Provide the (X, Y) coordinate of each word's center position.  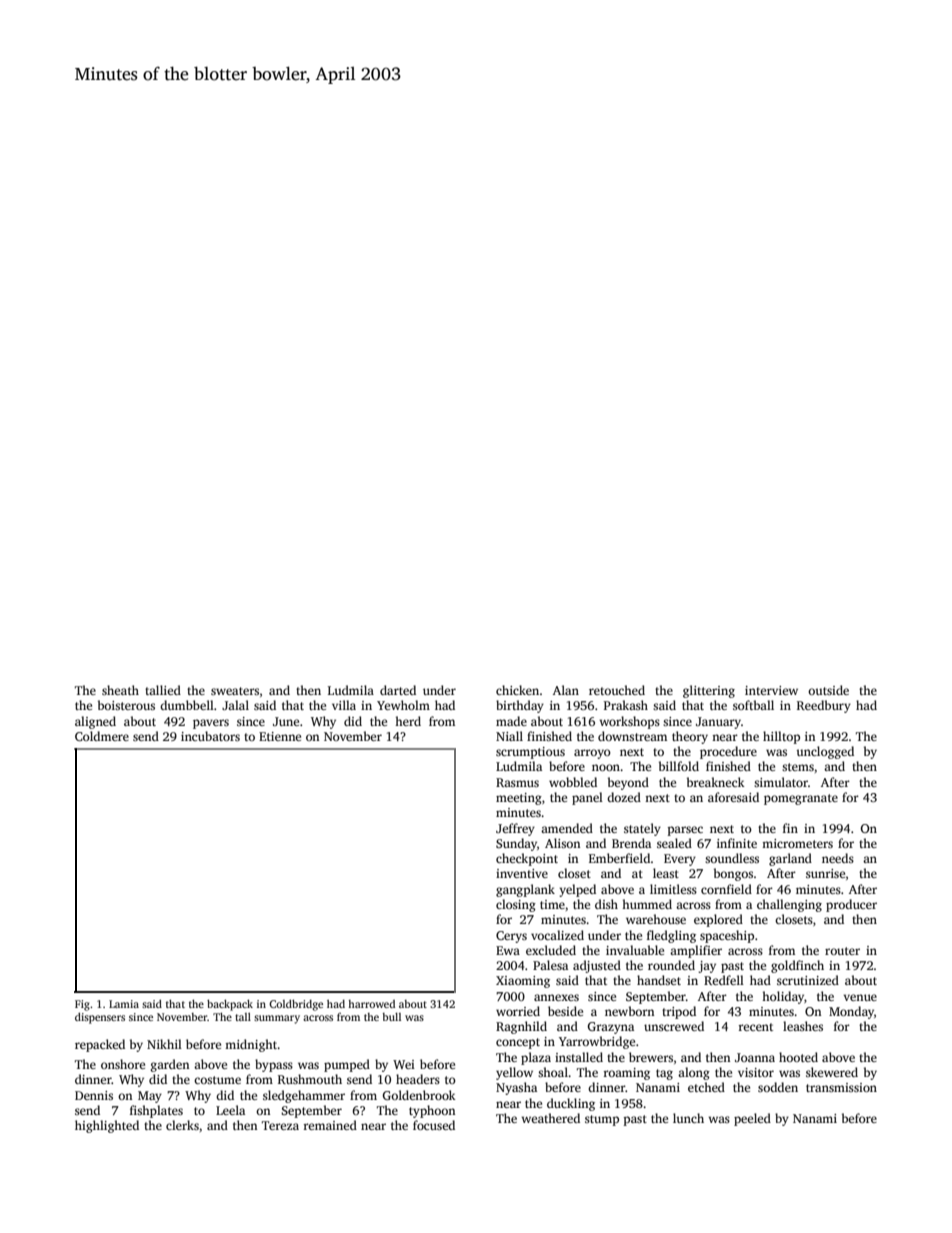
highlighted (107, 1126)
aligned (95, 722)
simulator (781, 782)
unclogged (825, 752)
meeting (519, 799)
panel (587, 798)
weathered (550, 1118)
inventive (522, 873)
